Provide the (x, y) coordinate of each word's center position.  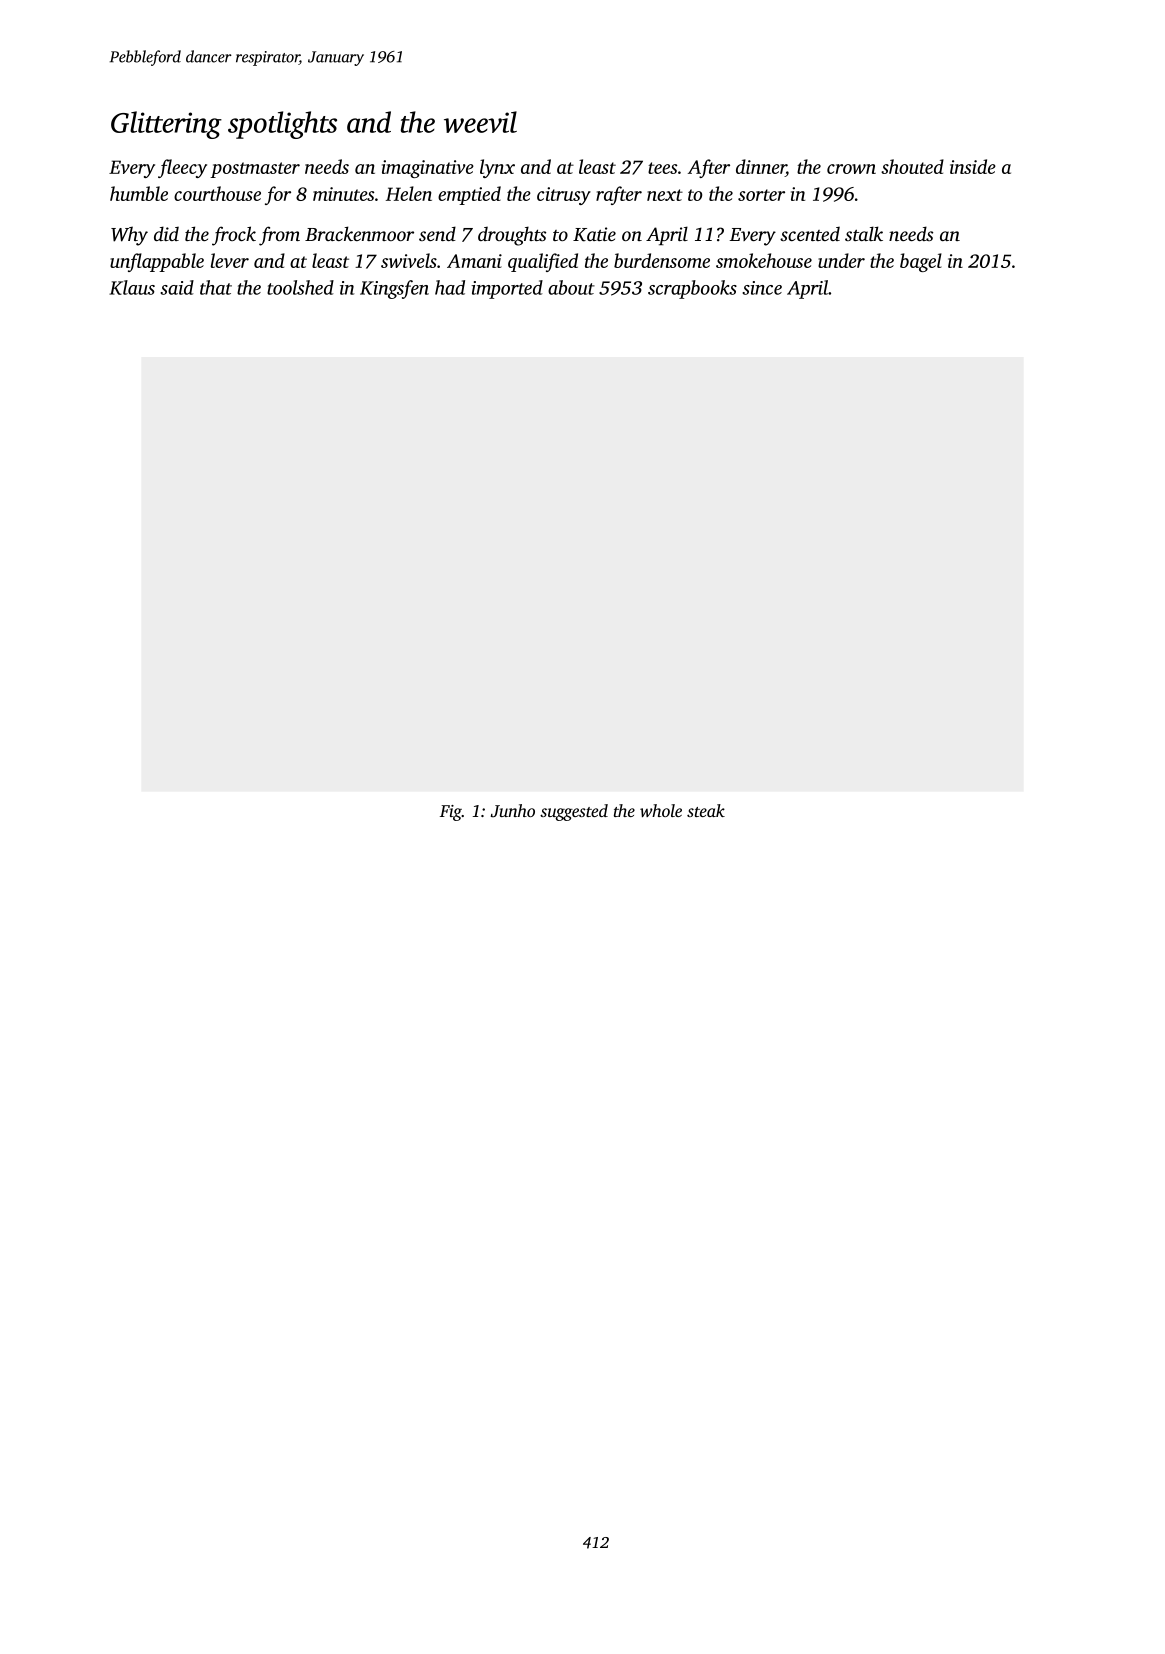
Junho (513, 811)
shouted (912, 166)
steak (706, 810)
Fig (451, 813)
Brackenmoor (359, 233)
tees (662, 168)
